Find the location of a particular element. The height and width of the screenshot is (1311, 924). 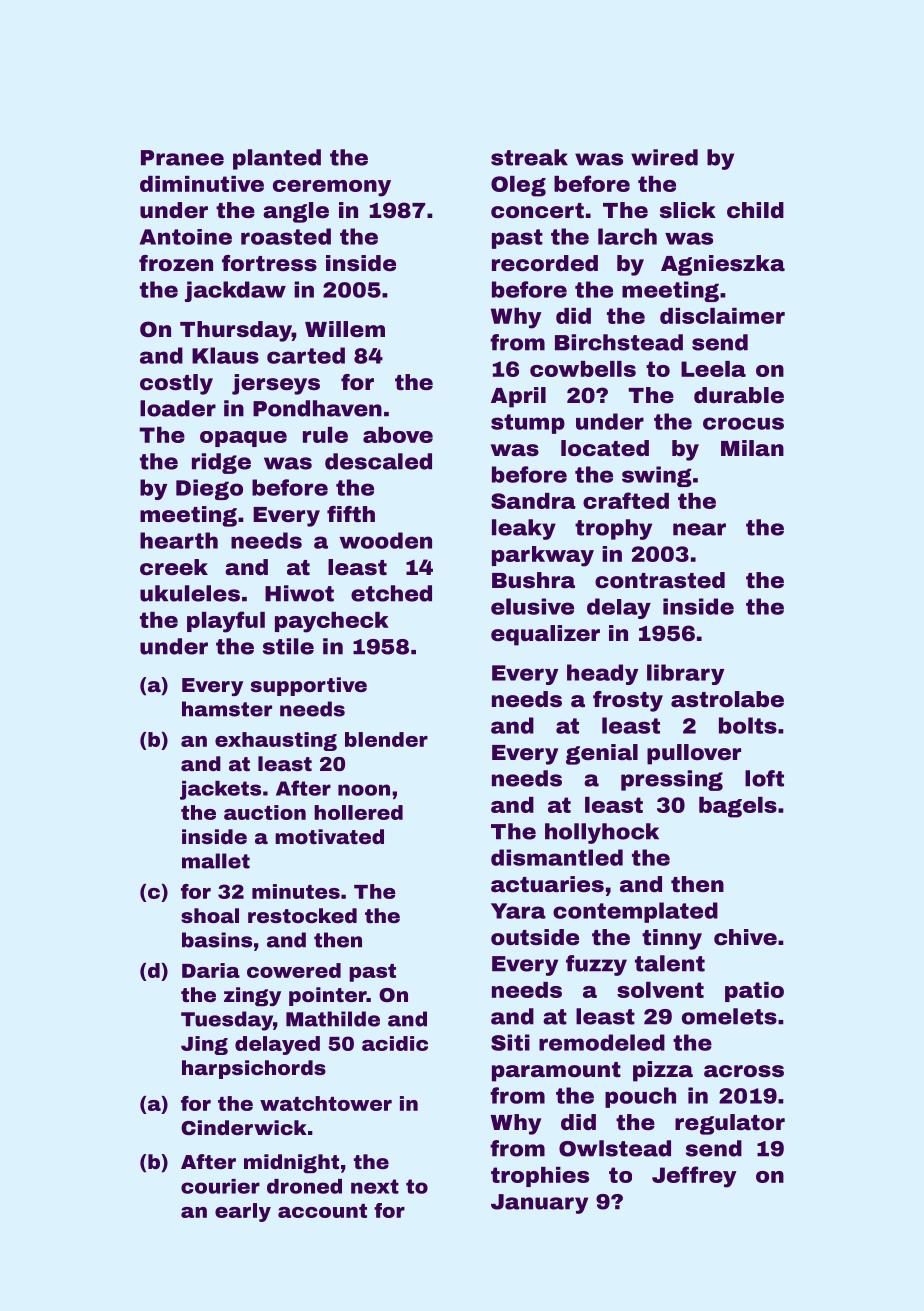

above is located at coordinates (398, 435).
